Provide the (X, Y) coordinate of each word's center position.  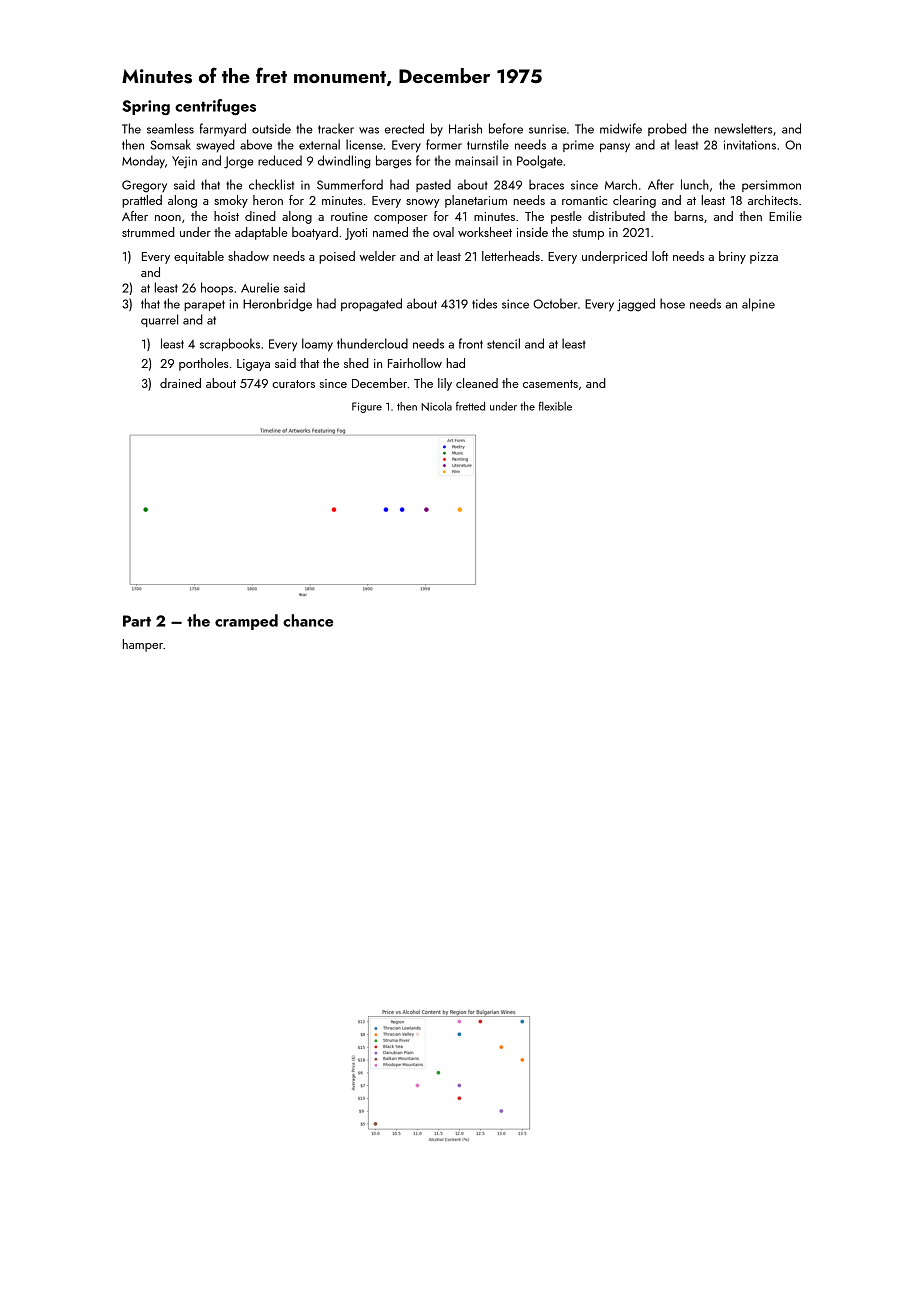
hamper (143, 645)
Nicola (436, 406)
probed (667, 129)
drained (180, 383)
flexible (555, 406)
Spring (146, 107)
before (506, 128)
